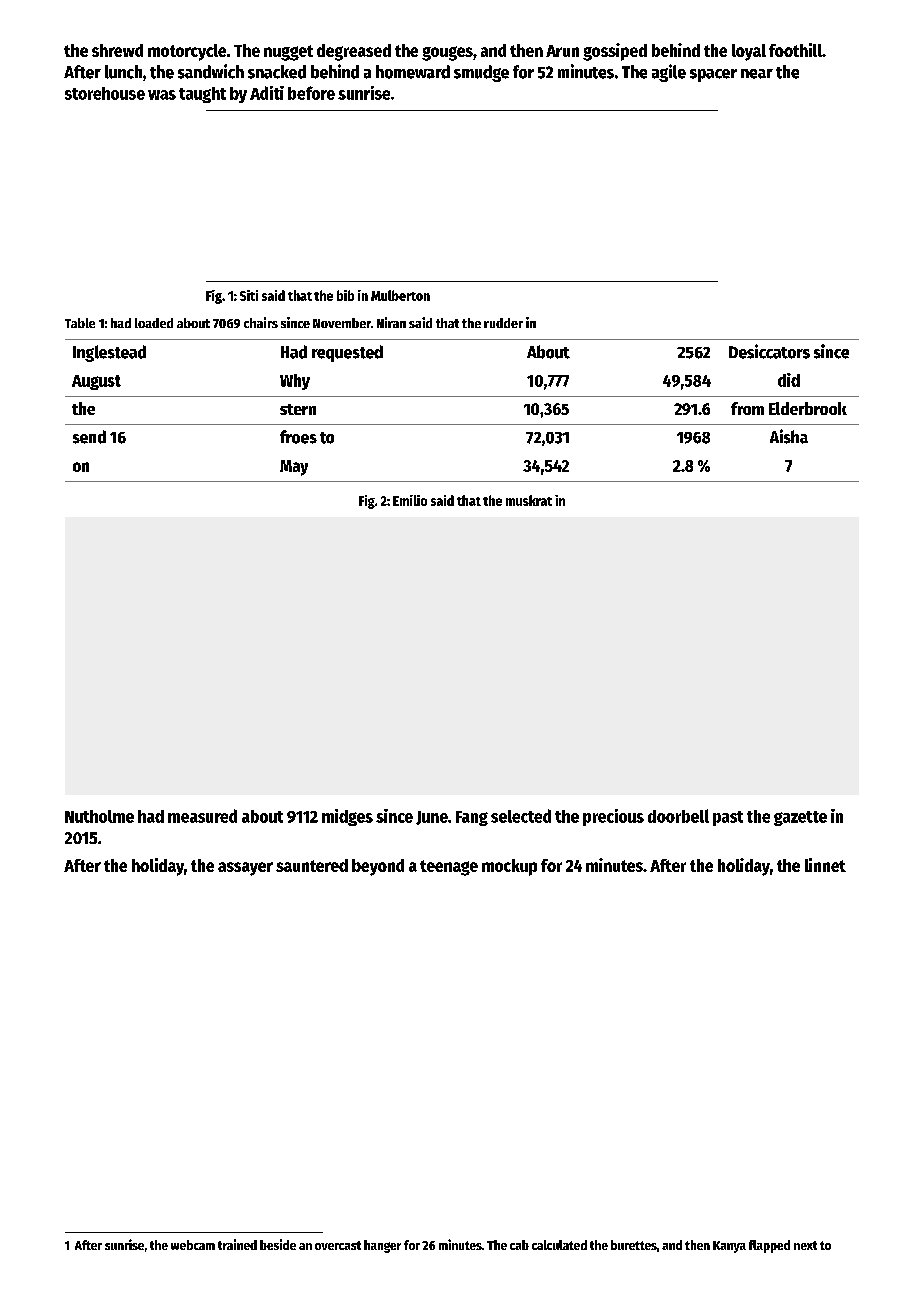 The image size is (924, 1308). Describe the element at coordinates (400, 295) in the screenshot. I see `Mulberton` at that location.
